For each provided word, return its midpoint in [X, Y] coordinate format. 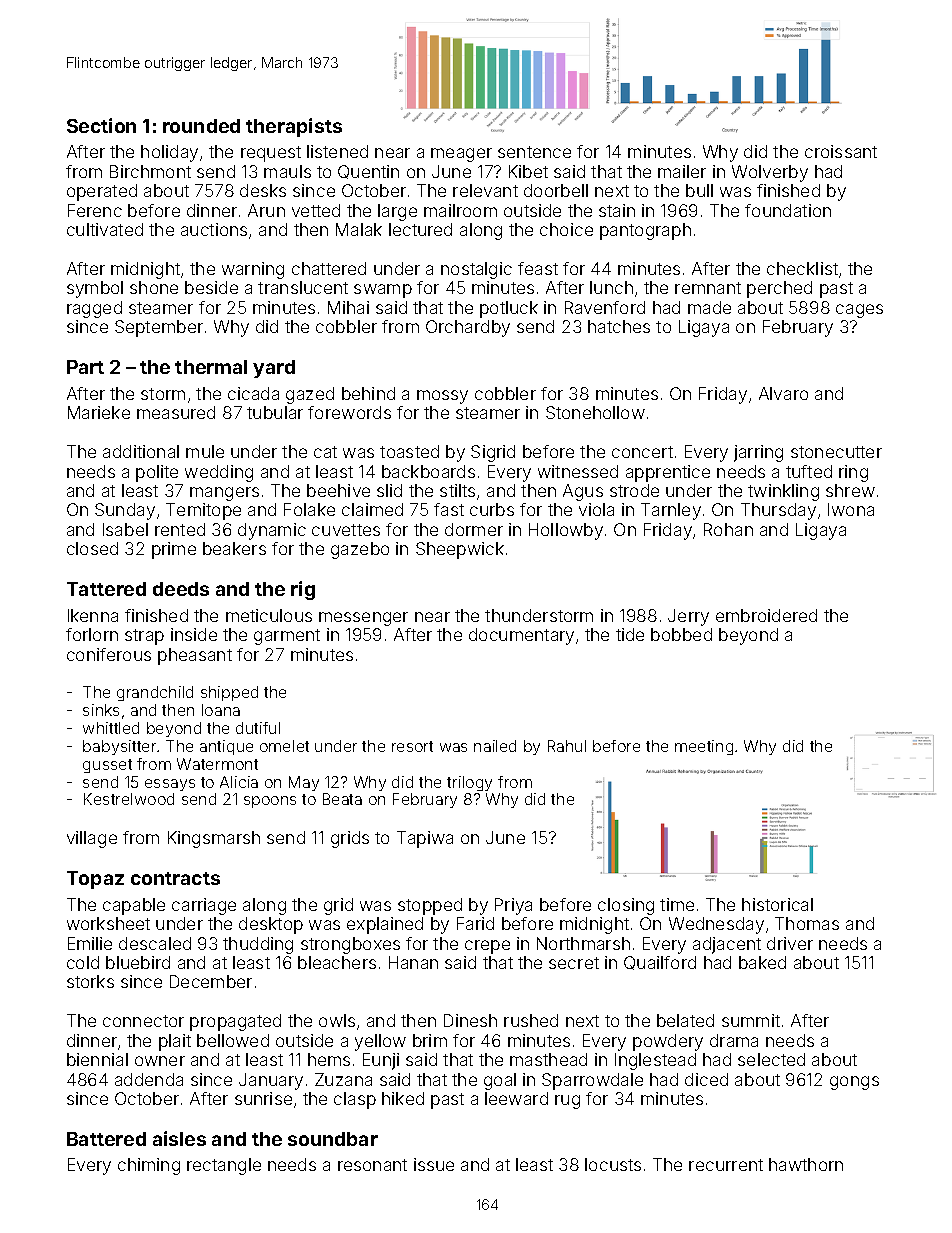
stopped [430, 906]
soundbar [333, 1139]
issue [434, 1164]
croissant [841, 151]
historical [777, 904]
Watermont [217, 764]
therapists [294, 127]
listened [337, 151]
